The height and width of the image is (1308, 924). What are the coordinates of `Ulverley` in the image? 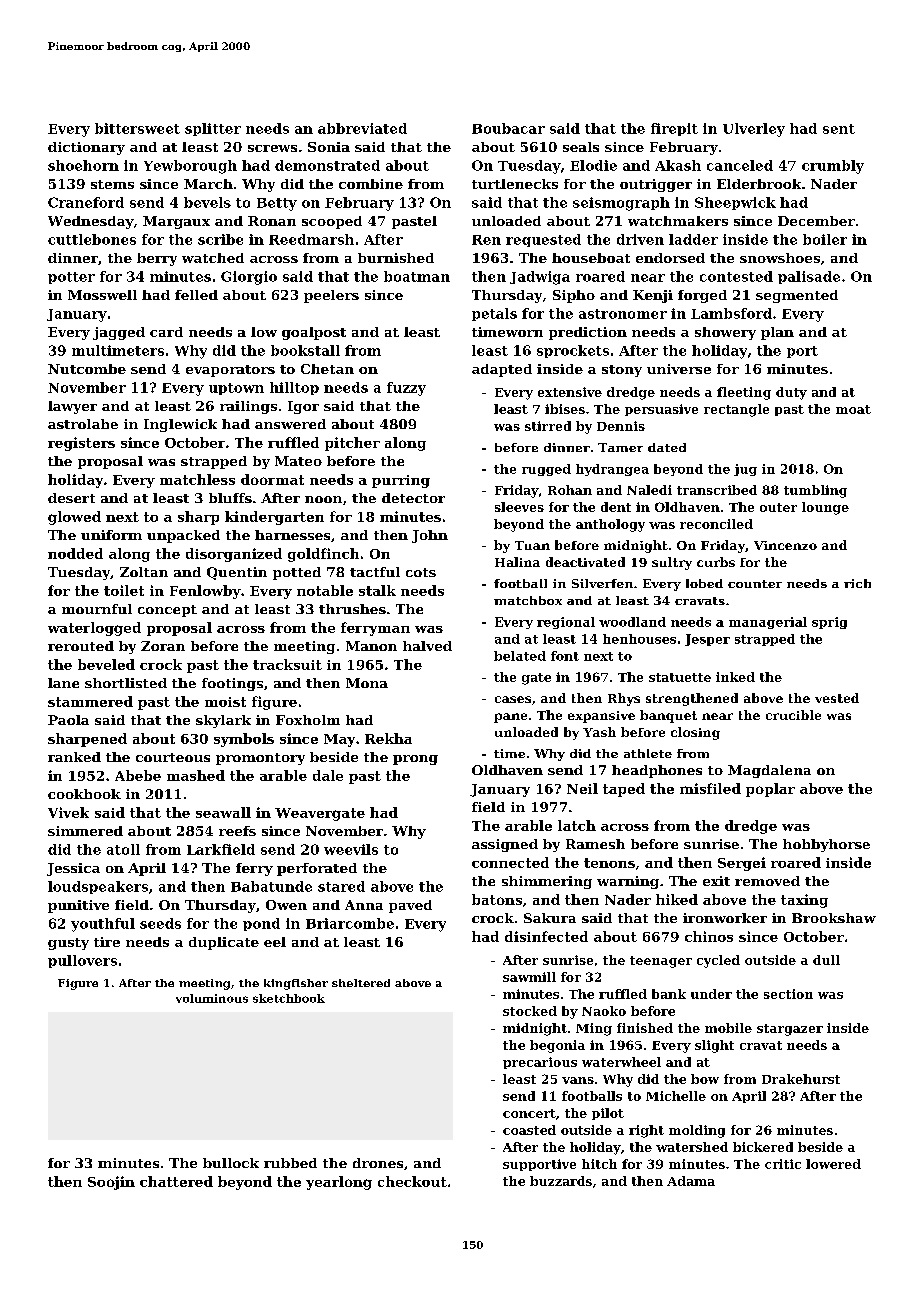 It's located at (754, 130).
